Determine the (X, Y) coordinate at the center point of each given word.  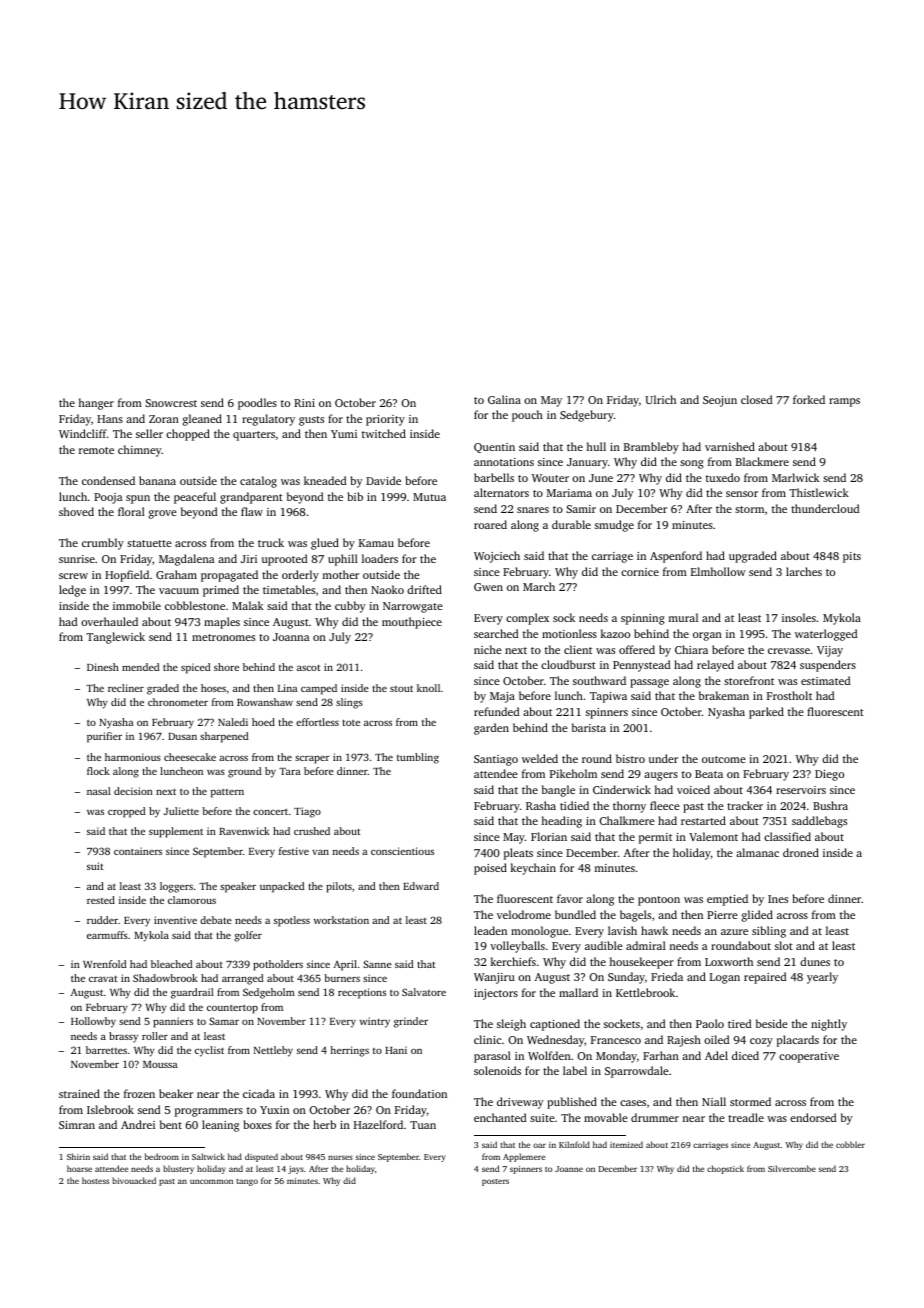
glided (757, 916)
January (587, 463)
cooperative (809, 1057)
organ (707, 636)
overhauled (109, 621)
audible (604, 945)
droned (801, 852)
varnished (730, 446)
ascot (308, 667)
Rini (304, 403)
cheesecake (190, 757)
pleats (518, 854)
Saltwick (208, 1156)
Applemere (524, 1157)
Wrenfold (104, 964)
